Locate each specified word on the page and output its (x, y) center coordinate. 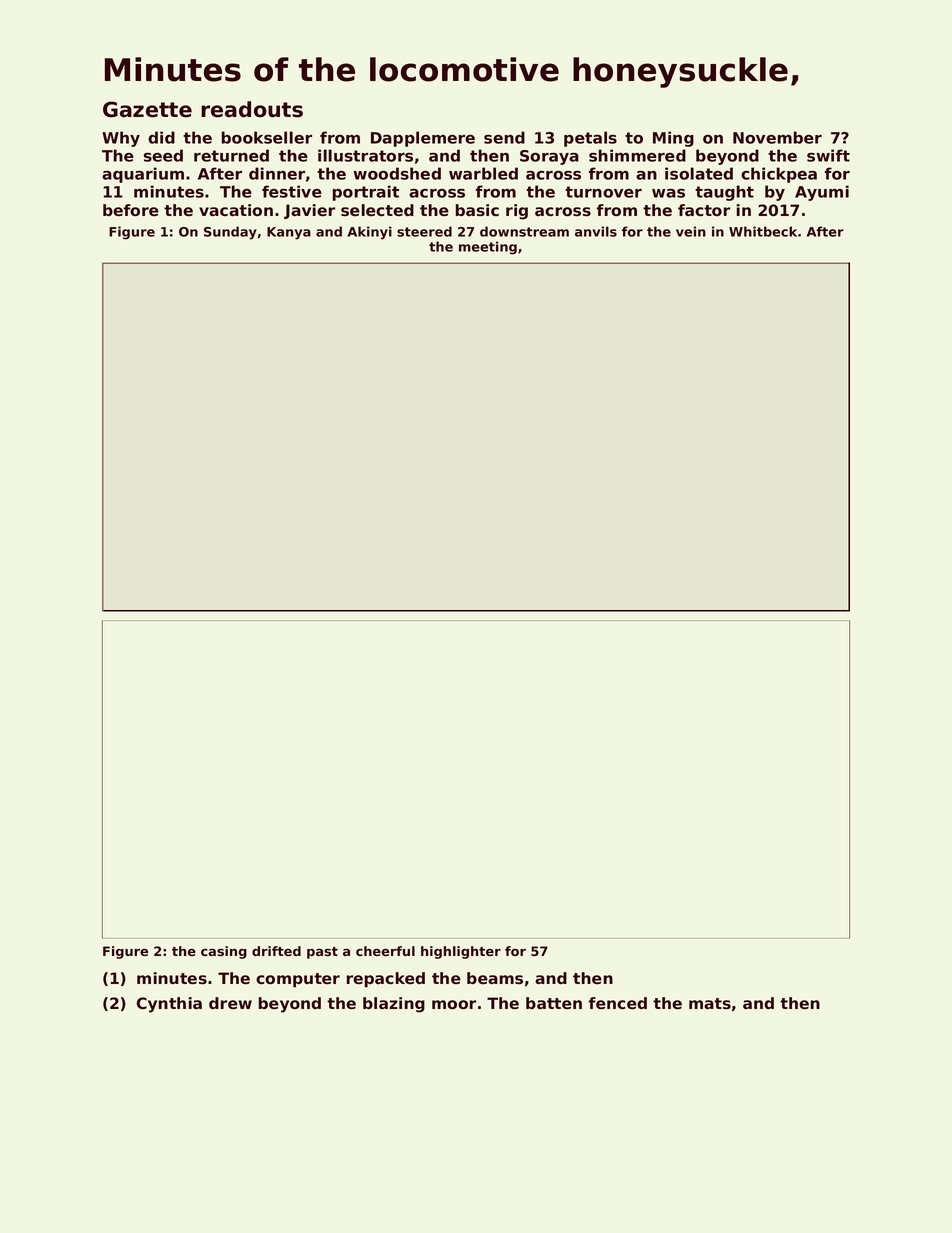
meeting (488, 248)
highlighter (461, 952)
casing (224, 952)
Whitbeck (763, 231)
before (131, 210)
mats (710, 1003)
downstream (524, 231)
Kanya (289, 233)
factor (704, 210)
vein (691, 231)
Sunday (230, 233)
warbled (483, 173)
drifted (276, 951)
